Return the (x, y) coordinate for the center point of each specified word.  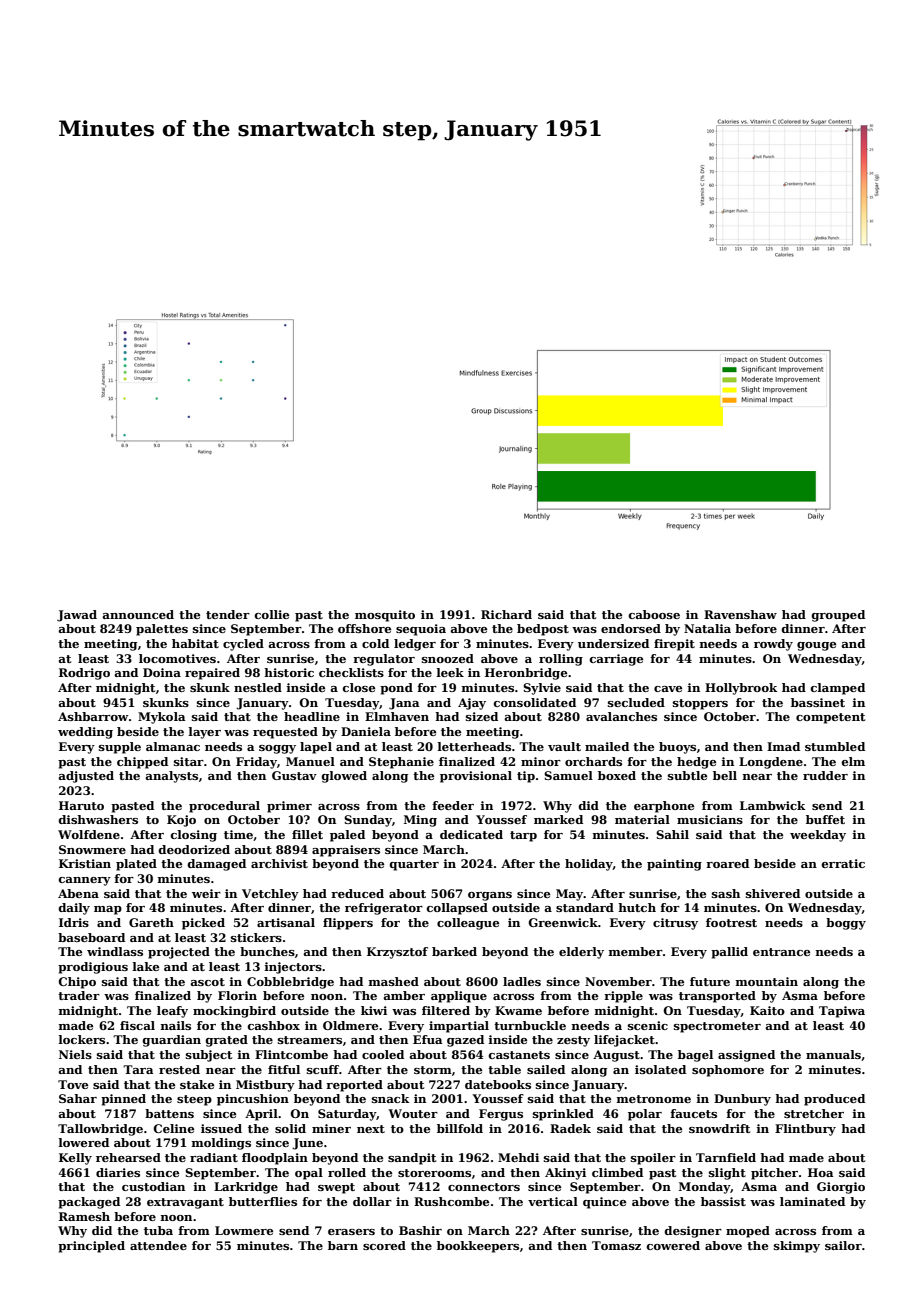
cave (668, 689)
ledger (415, 645)
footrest (731, 922)
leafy (172, 1012)
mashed (393, 981)
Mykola (162, 718)
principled (91, 1247)
